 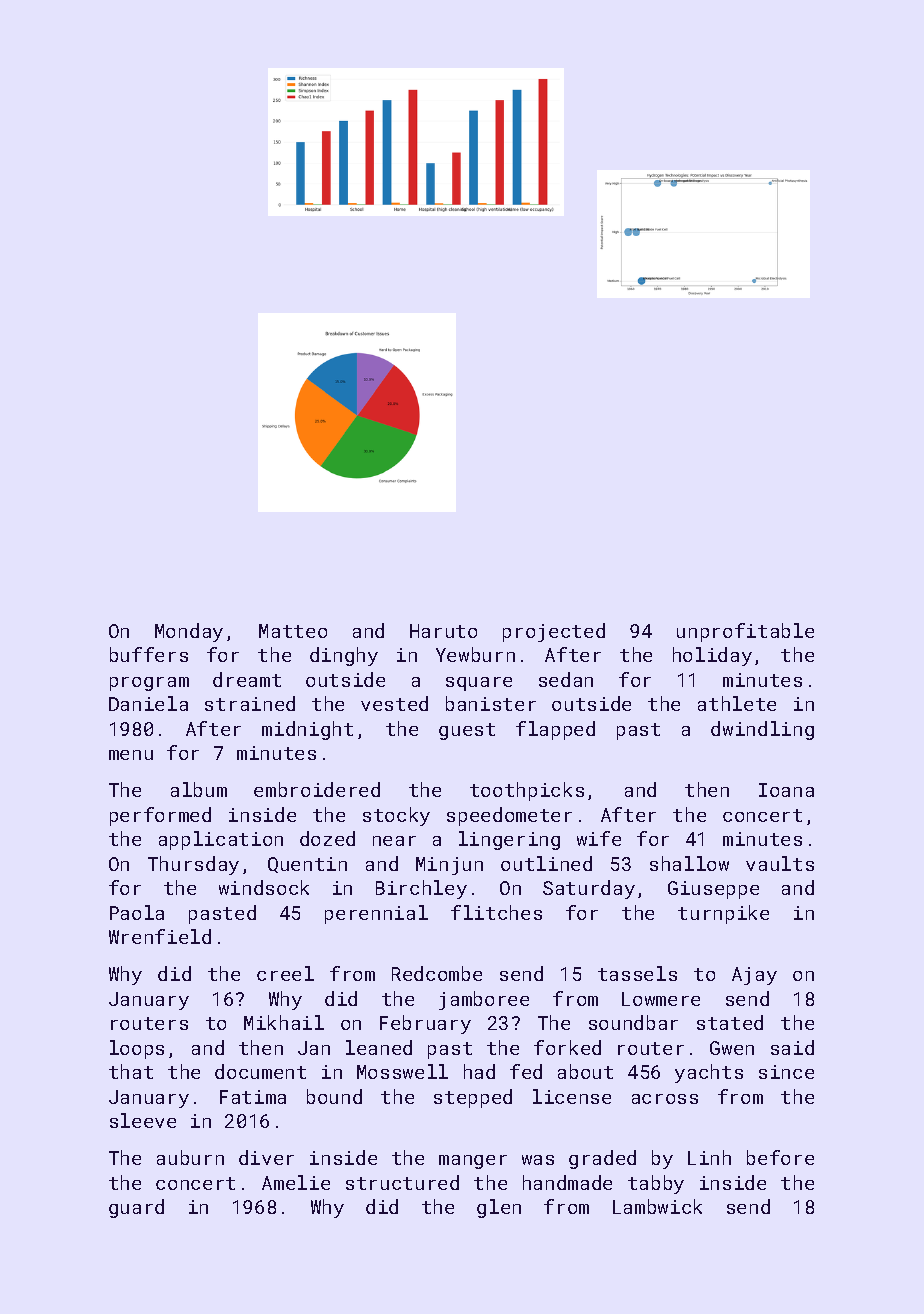 What do you see at coordinates (745, 632) in the page?
I see `unprofitable` at bounding box center [745, 632].
